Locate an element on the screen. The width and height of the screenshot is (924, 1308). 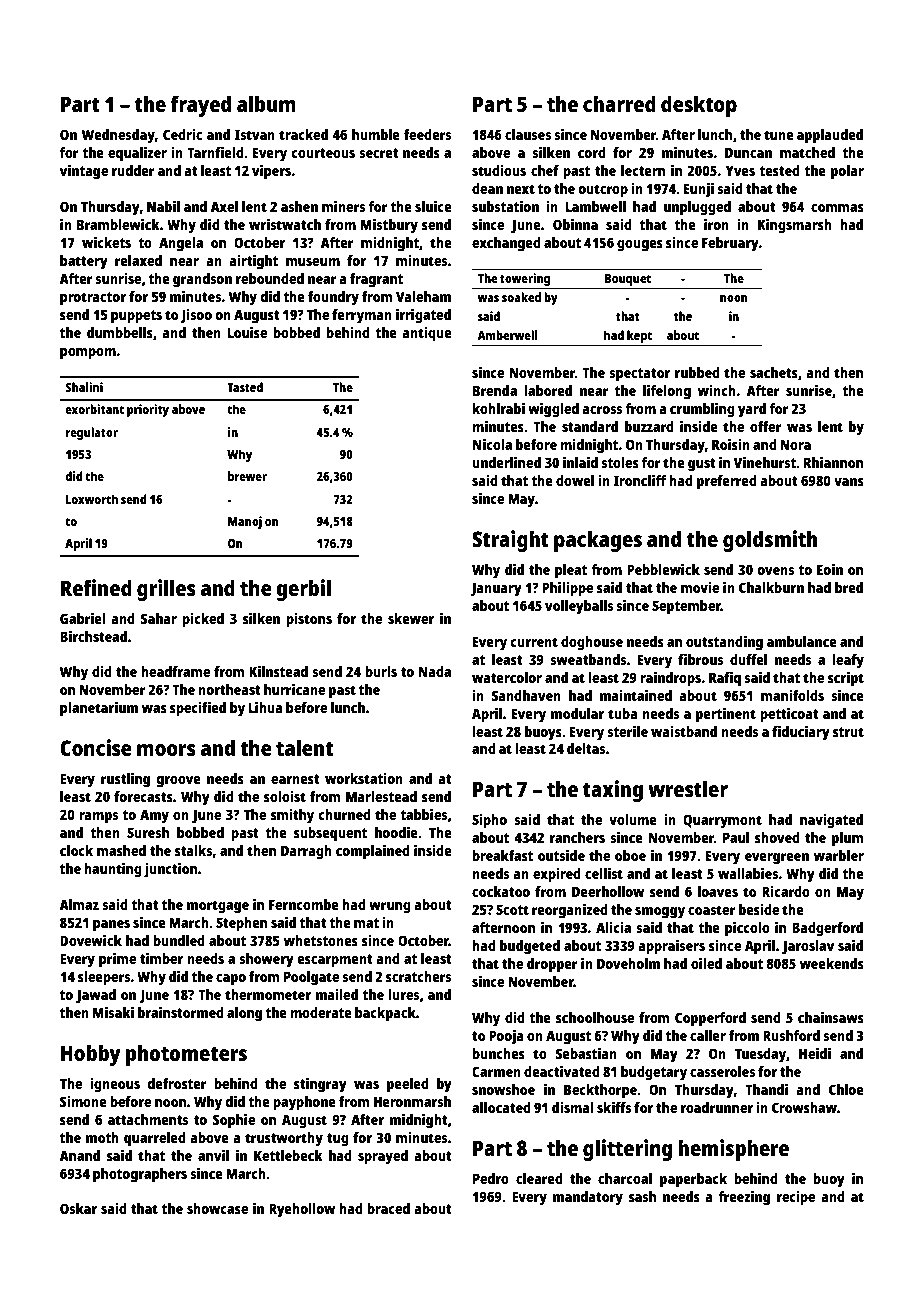
Straight is located at coordinates (510, 541).
